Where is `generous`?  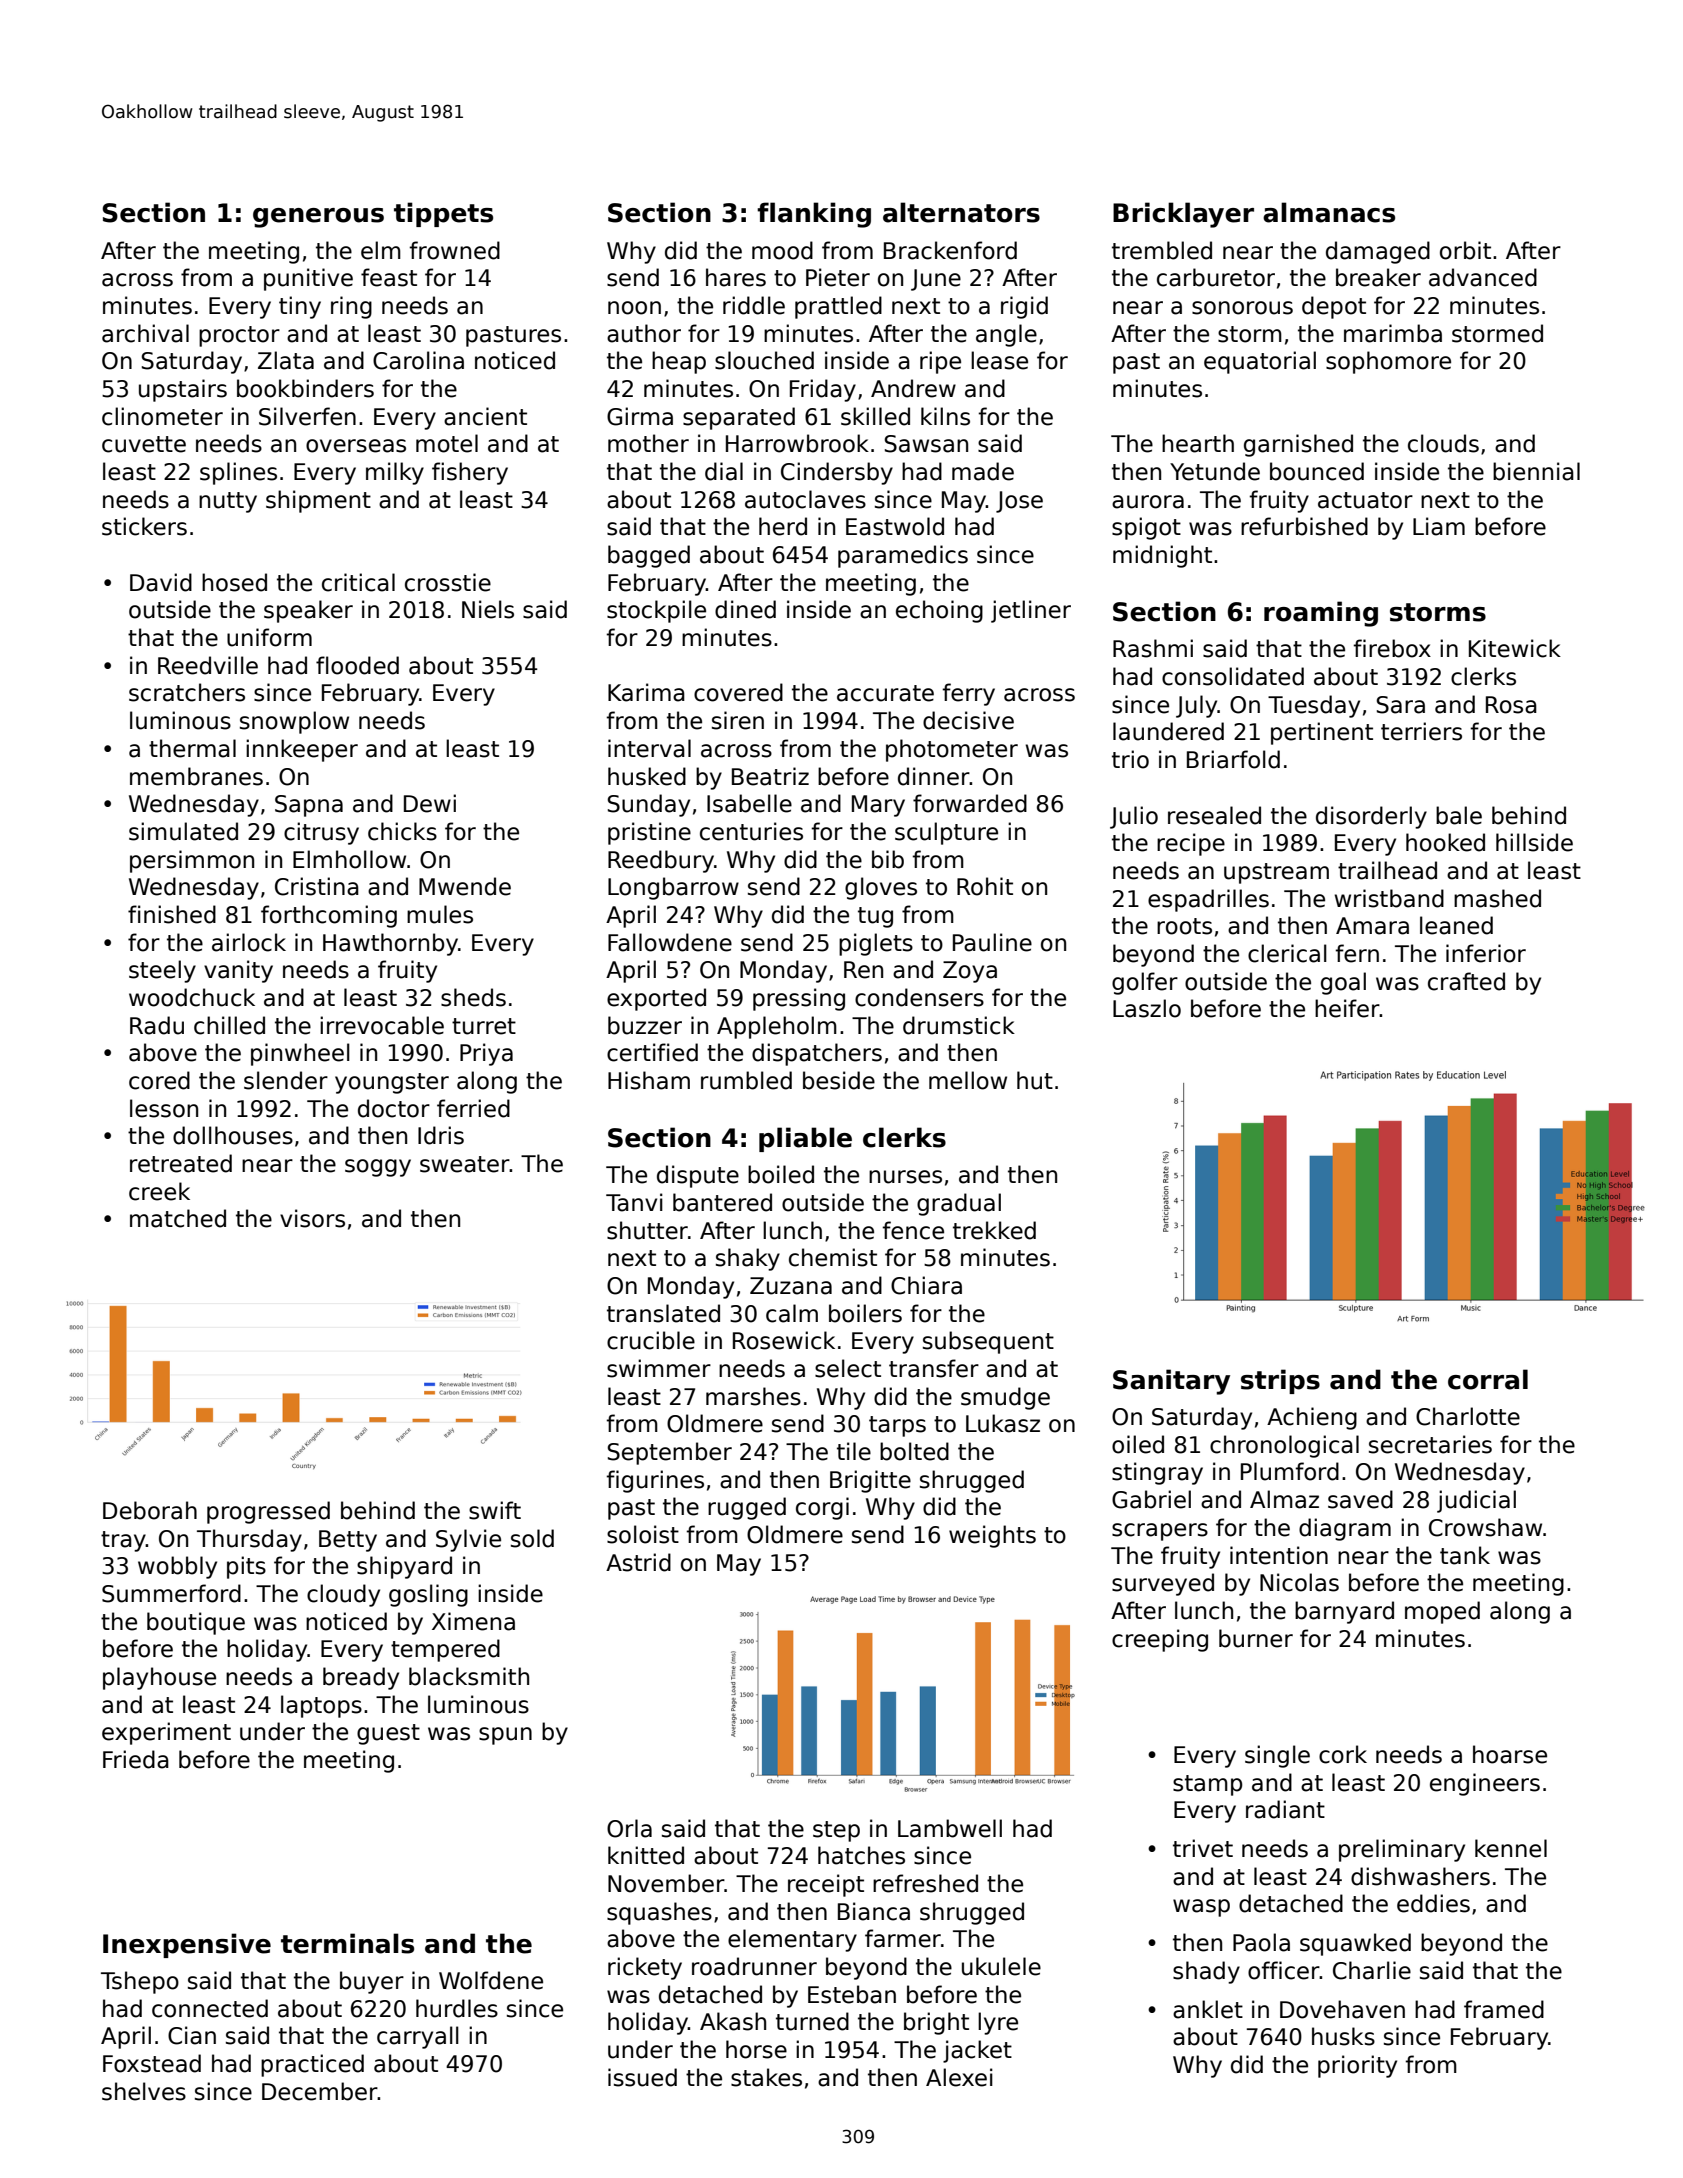
generous is located at coordinates (318, 218).
